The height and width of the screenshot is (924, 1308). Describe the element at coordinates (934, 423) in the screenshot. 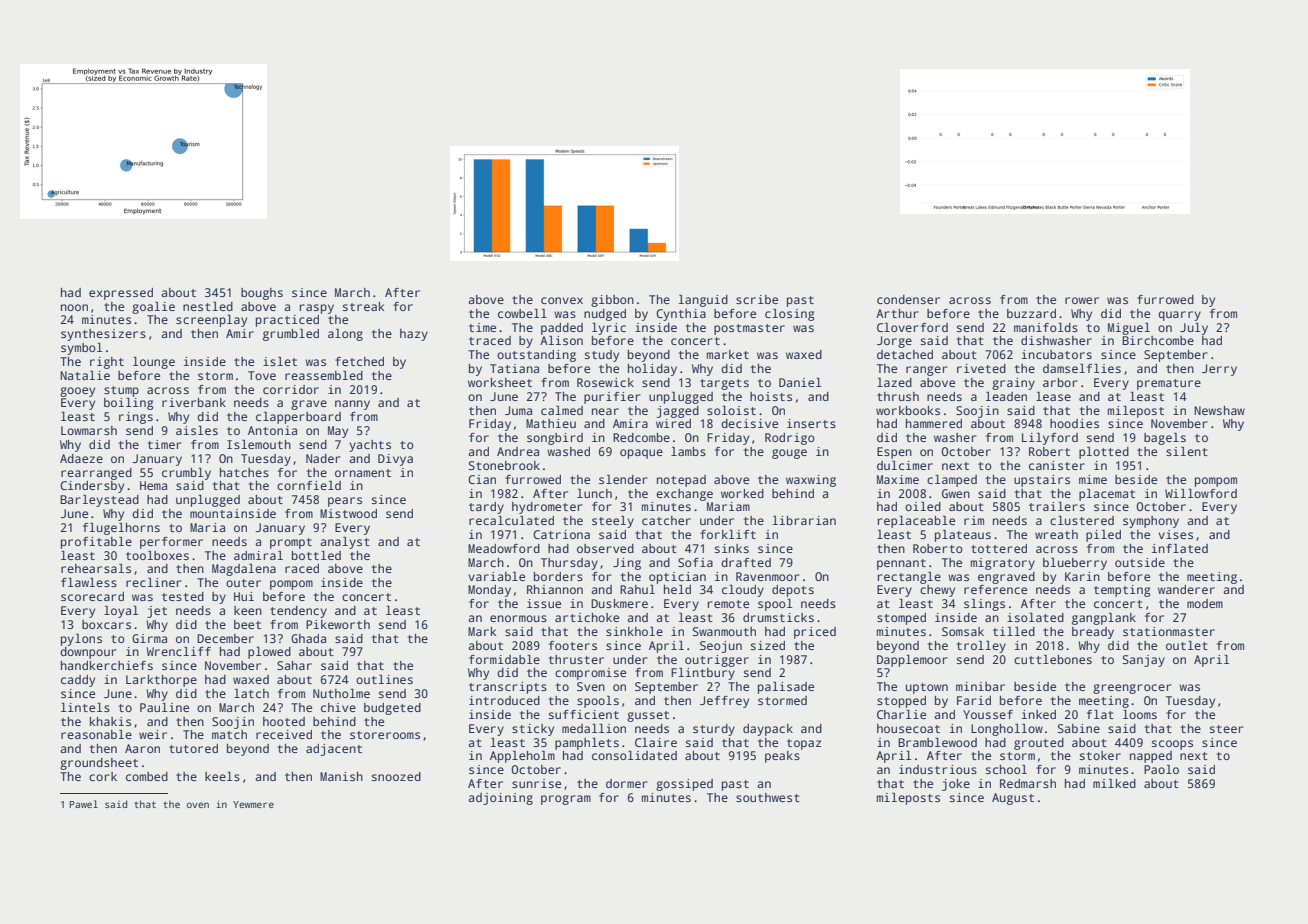

I see `hammered` at that location.
